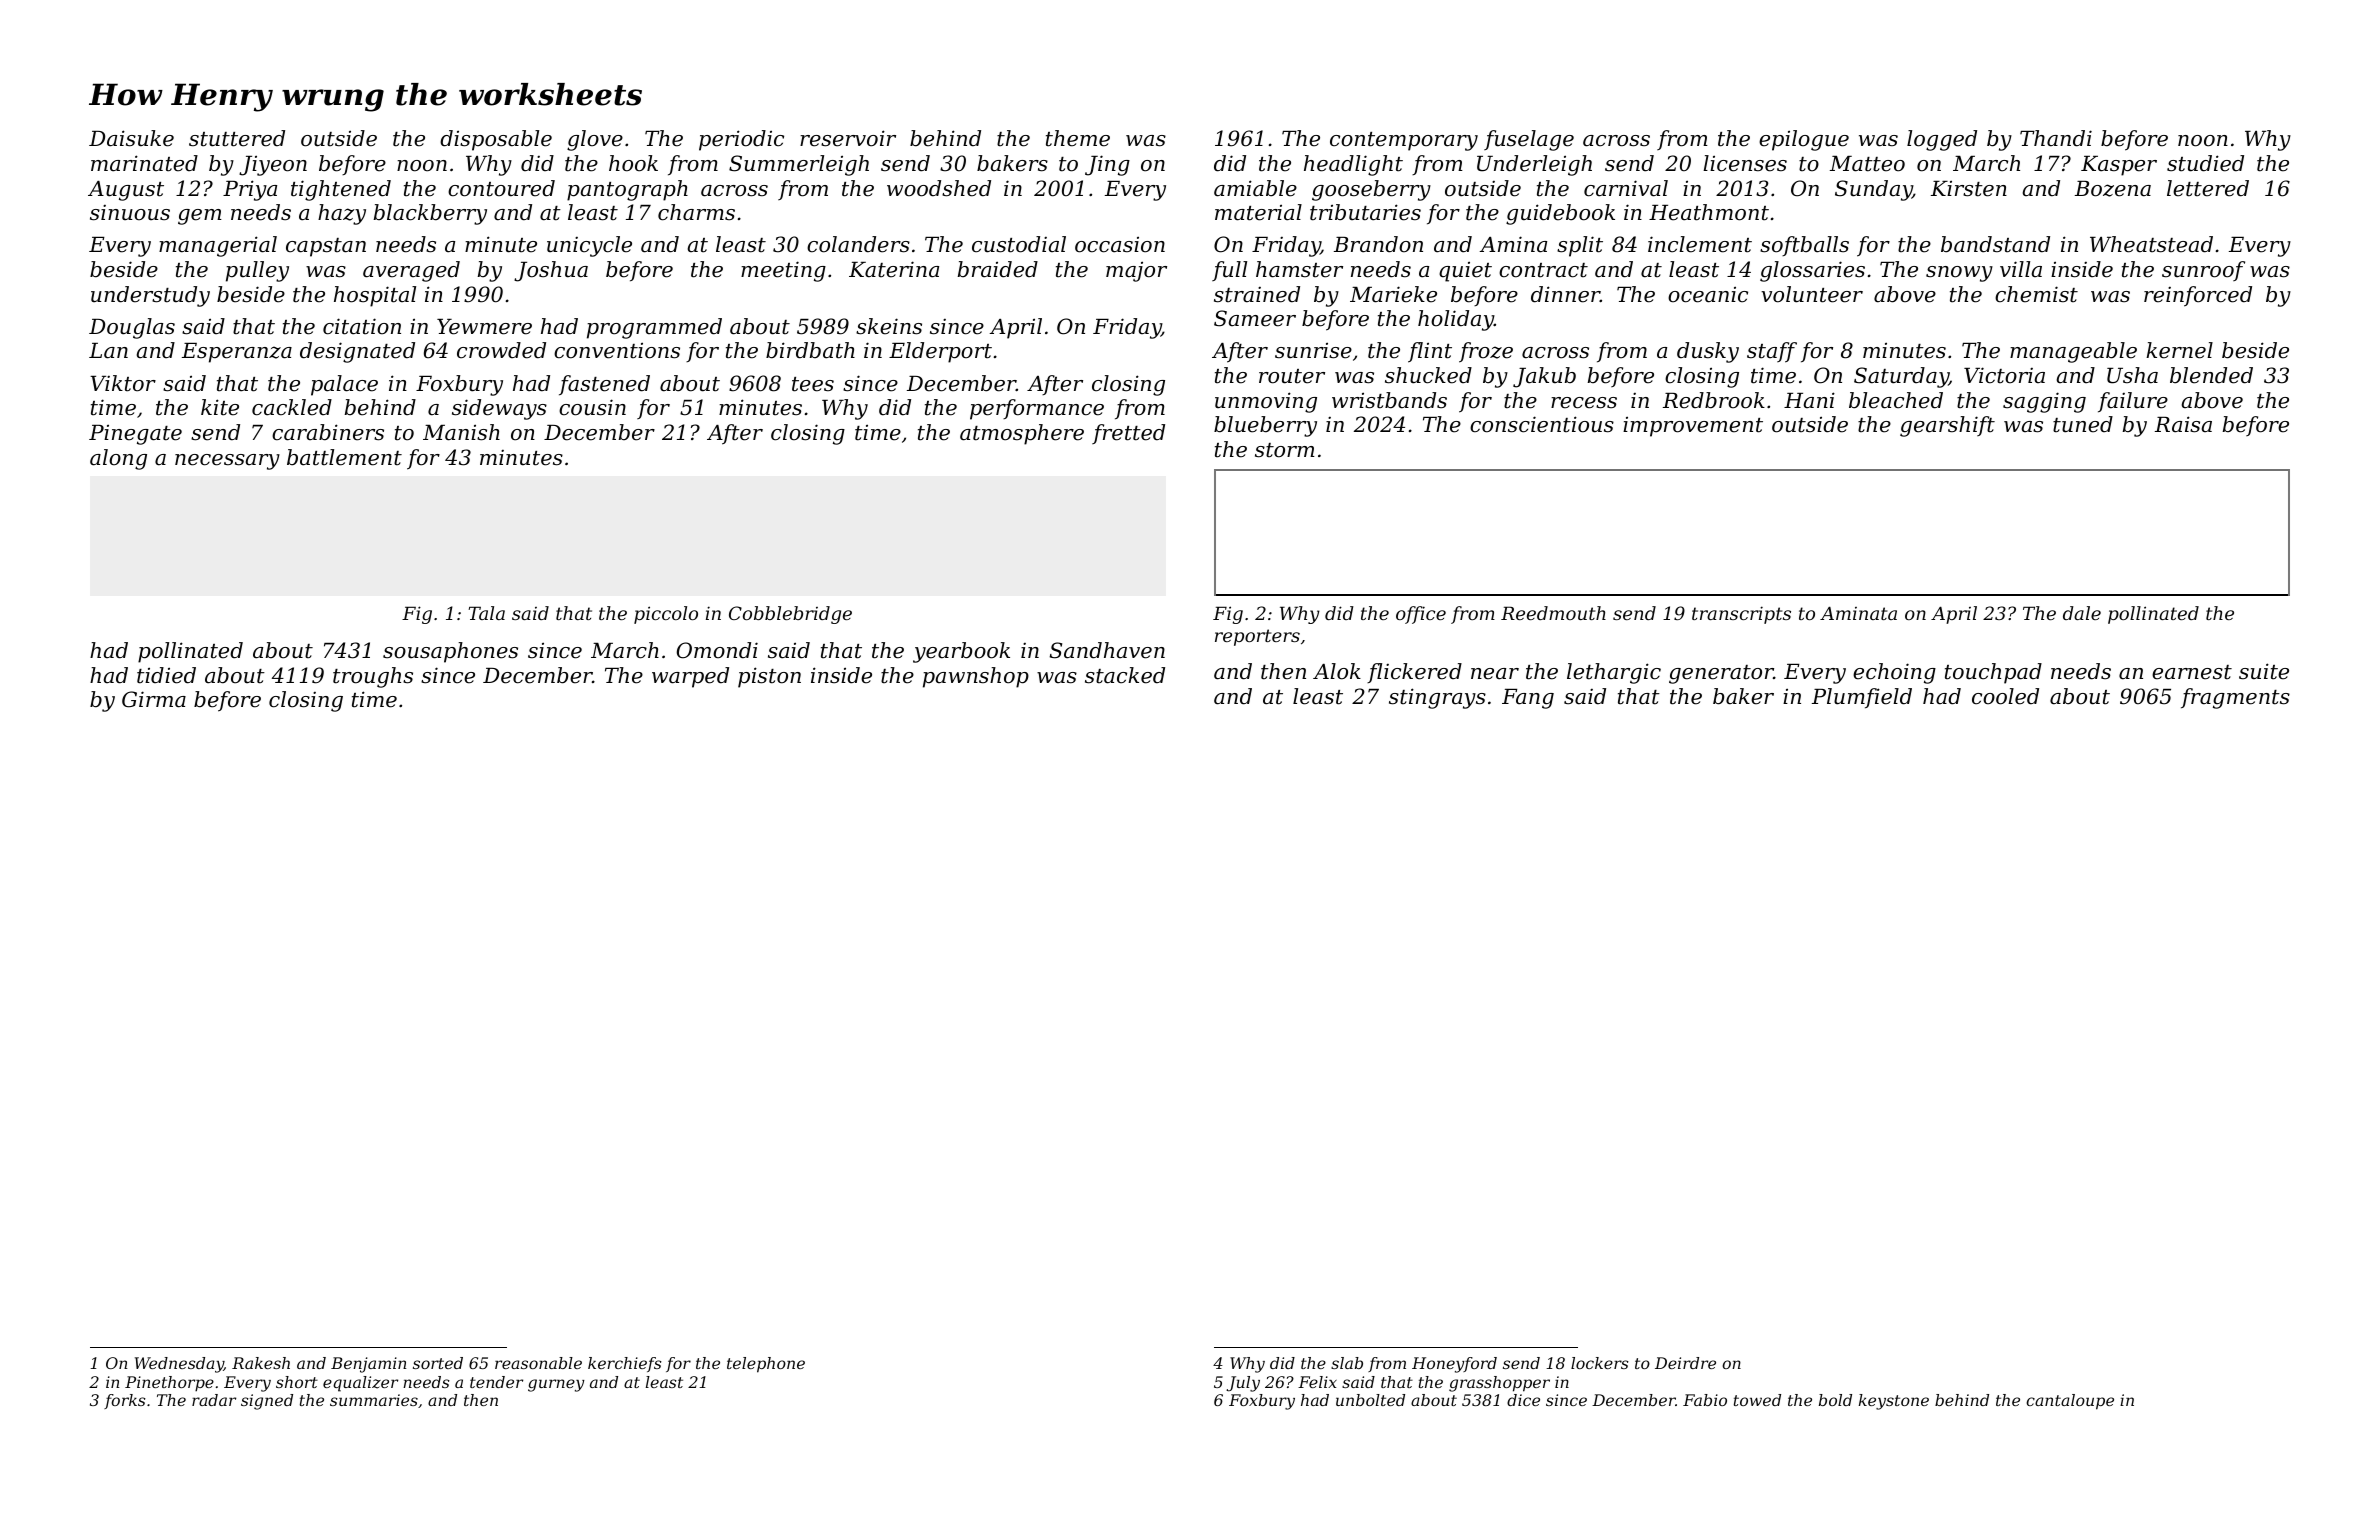 Image resolution: width=2380 pixels, height=1540 pixels. I want to click on office, so click(1421, 615).
